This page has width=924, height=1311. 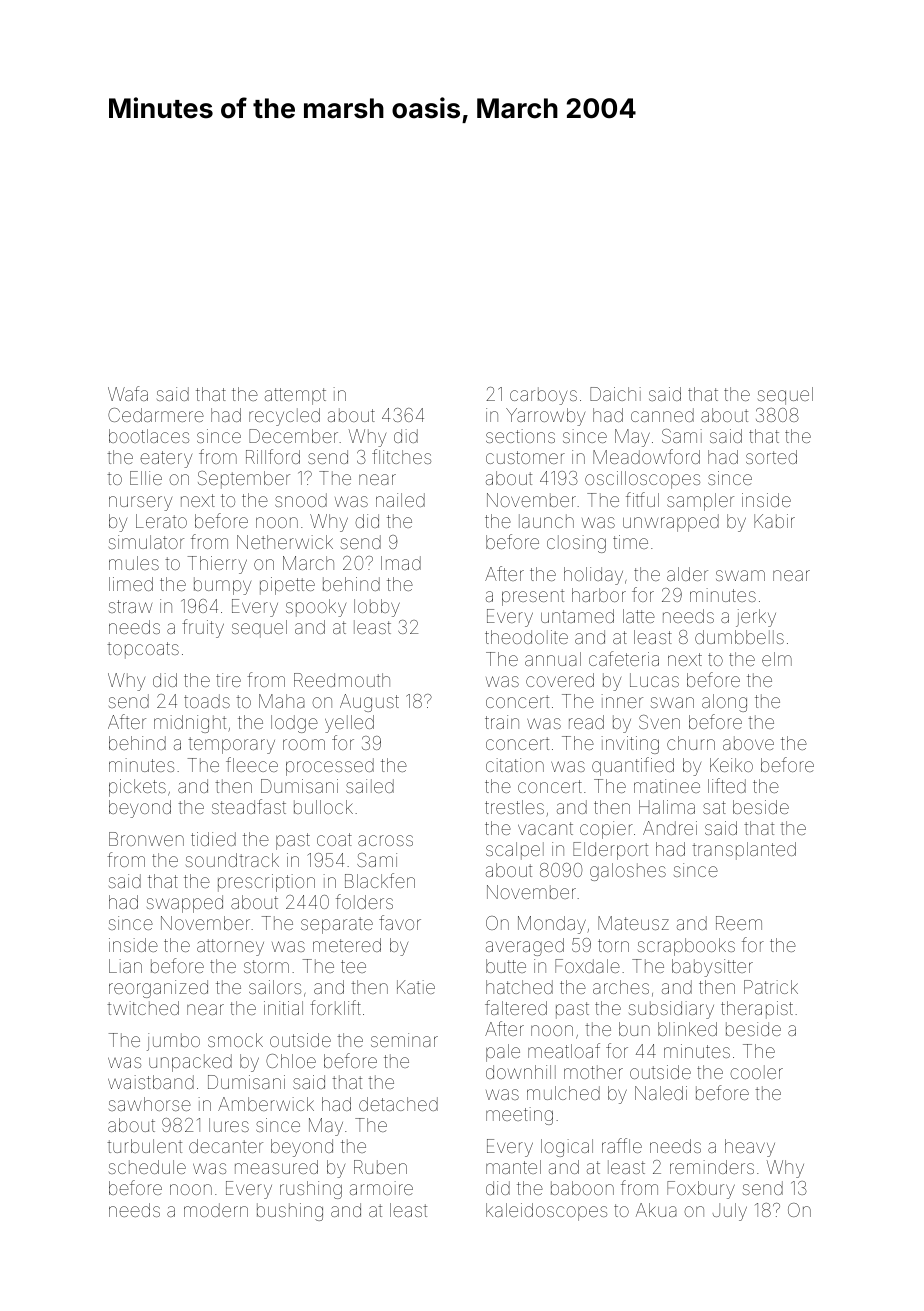 I want to click on Rillford, so click(x=273, y=456).
